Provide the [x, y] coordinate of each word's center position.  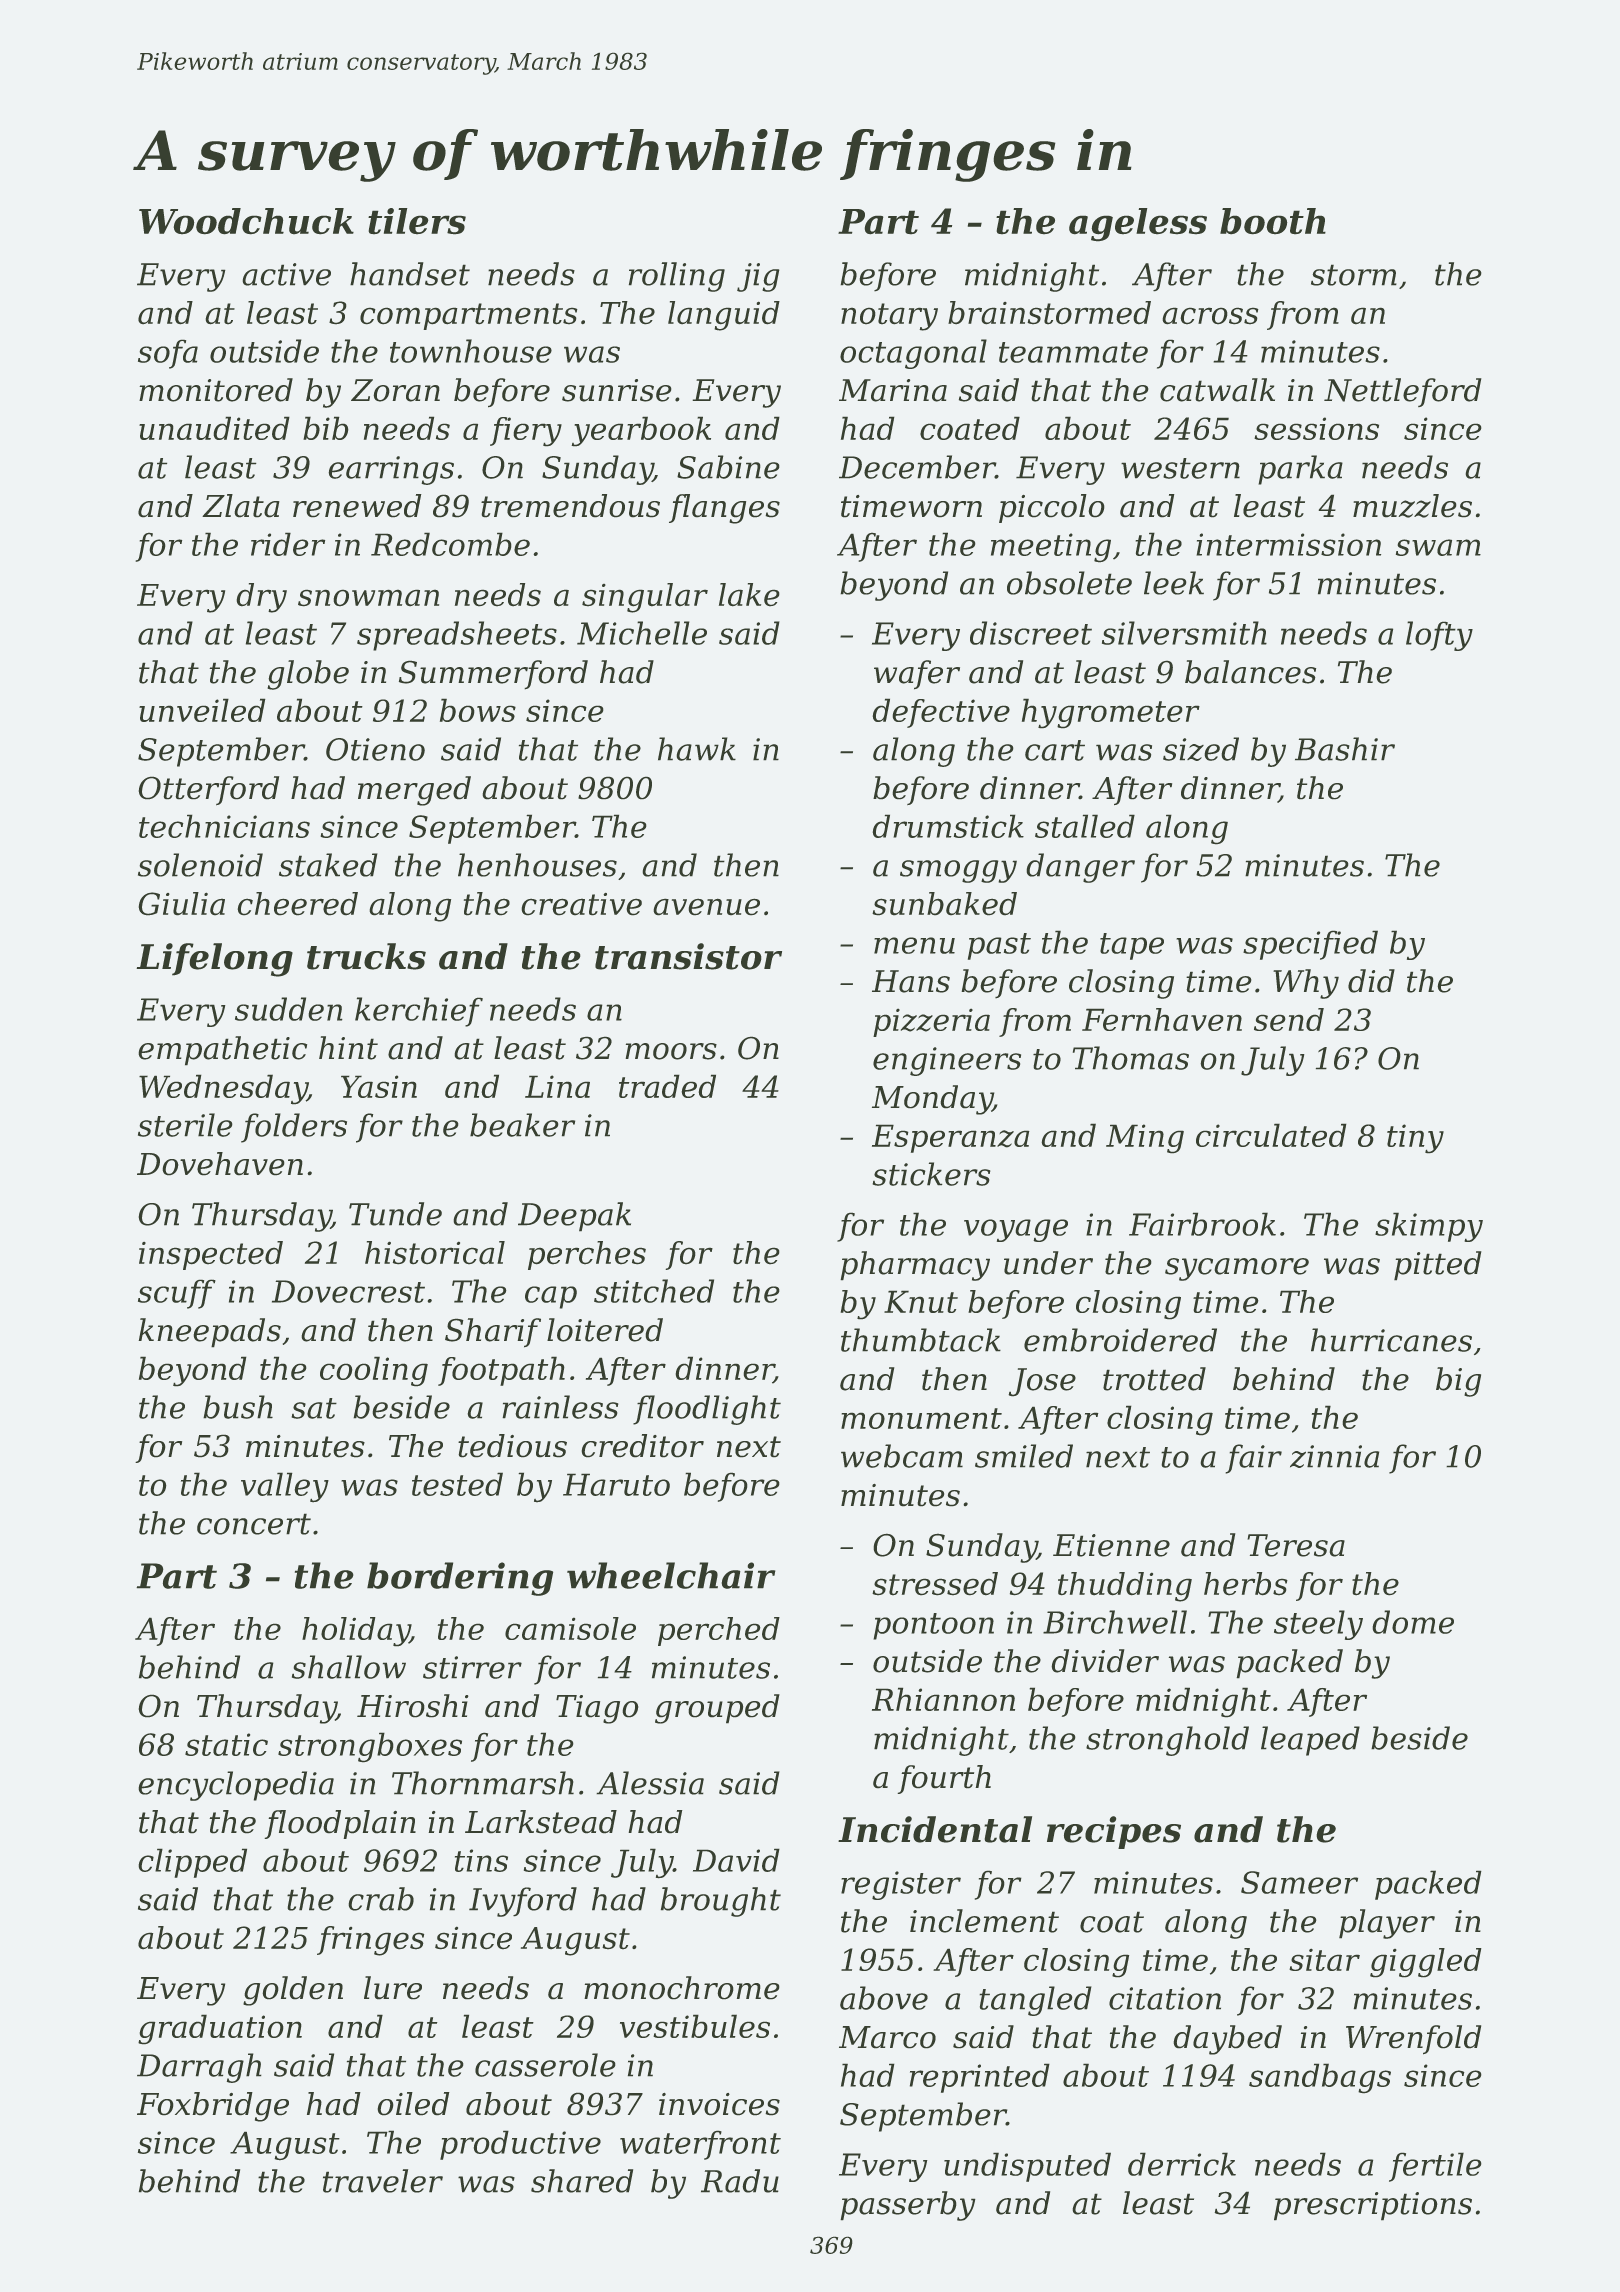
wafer [917, 675]
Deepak [574, 1217]
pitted [1438, 1266]
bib [326, 428]
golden [293, 1991]
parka [1300, 470]
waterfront [700, 2145]
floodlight [707, 1410]
